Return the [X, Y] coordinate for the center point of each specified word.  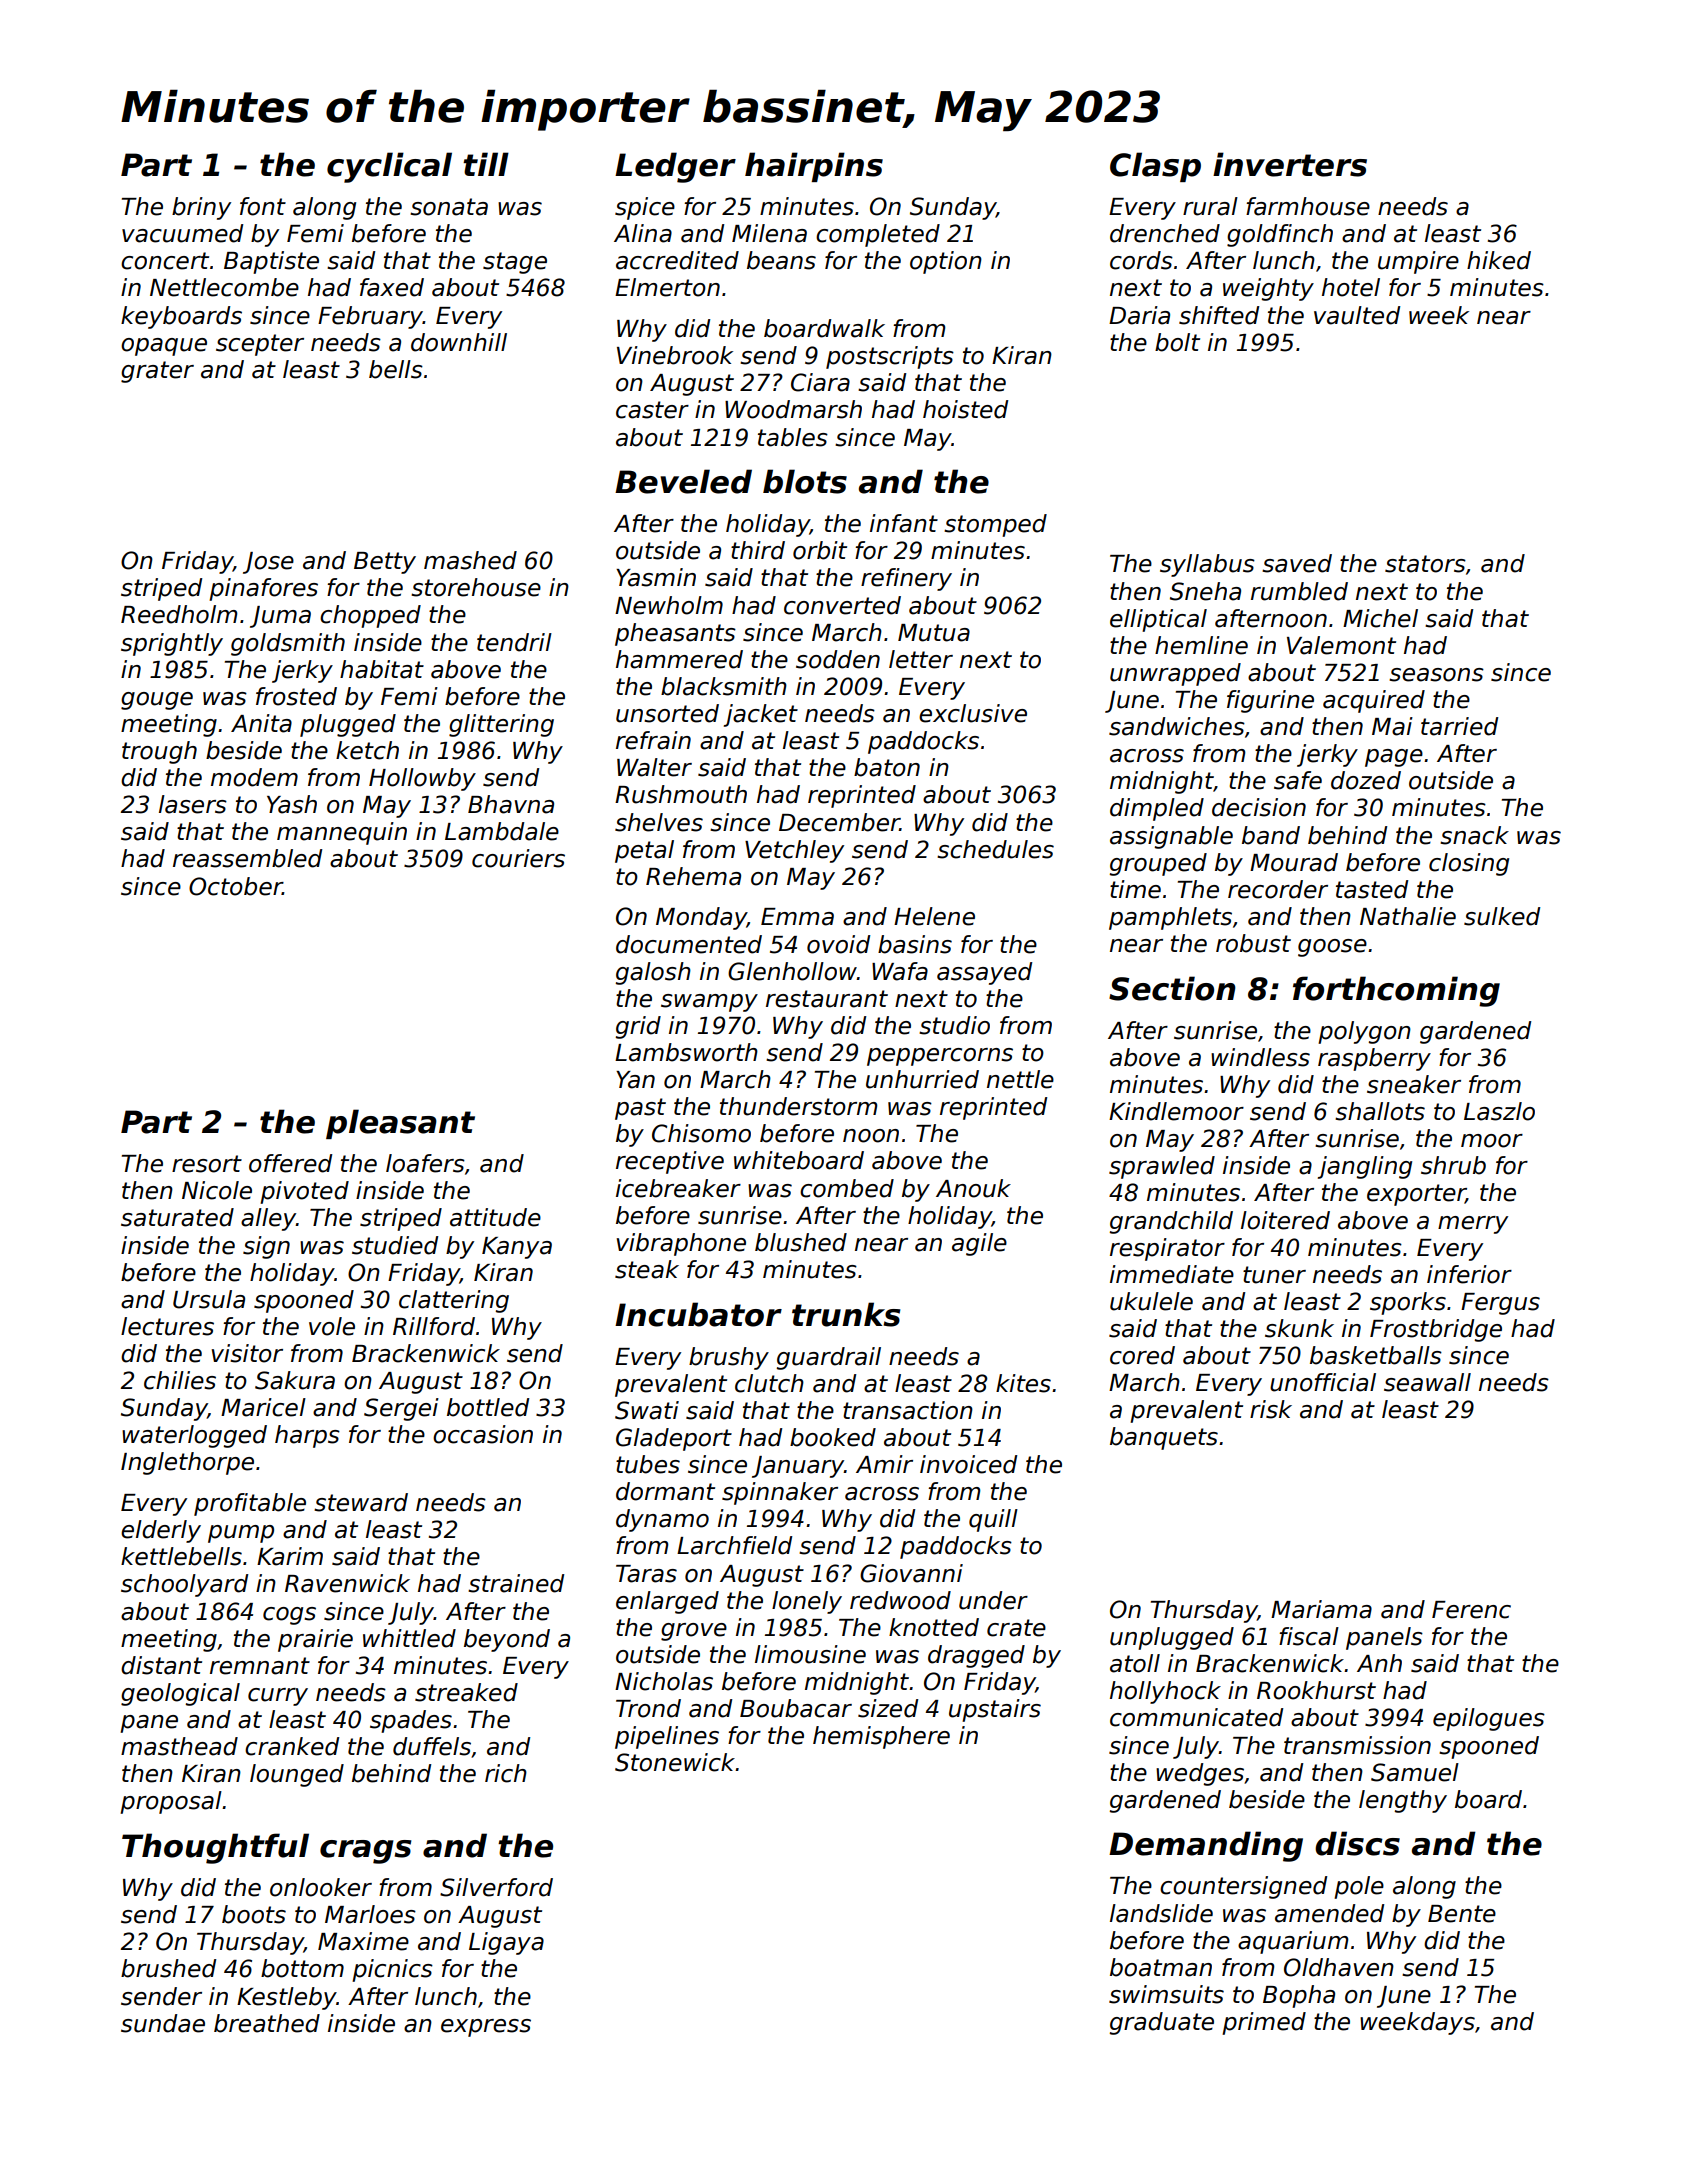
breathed [267, 2023]
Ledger [675, 167]
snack [1474, 835]
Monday [701, 918]
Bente [1462, 1914]
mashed [470, 560]
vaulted [1357, 315]
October [236, 886]
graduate [1162, 2023]
